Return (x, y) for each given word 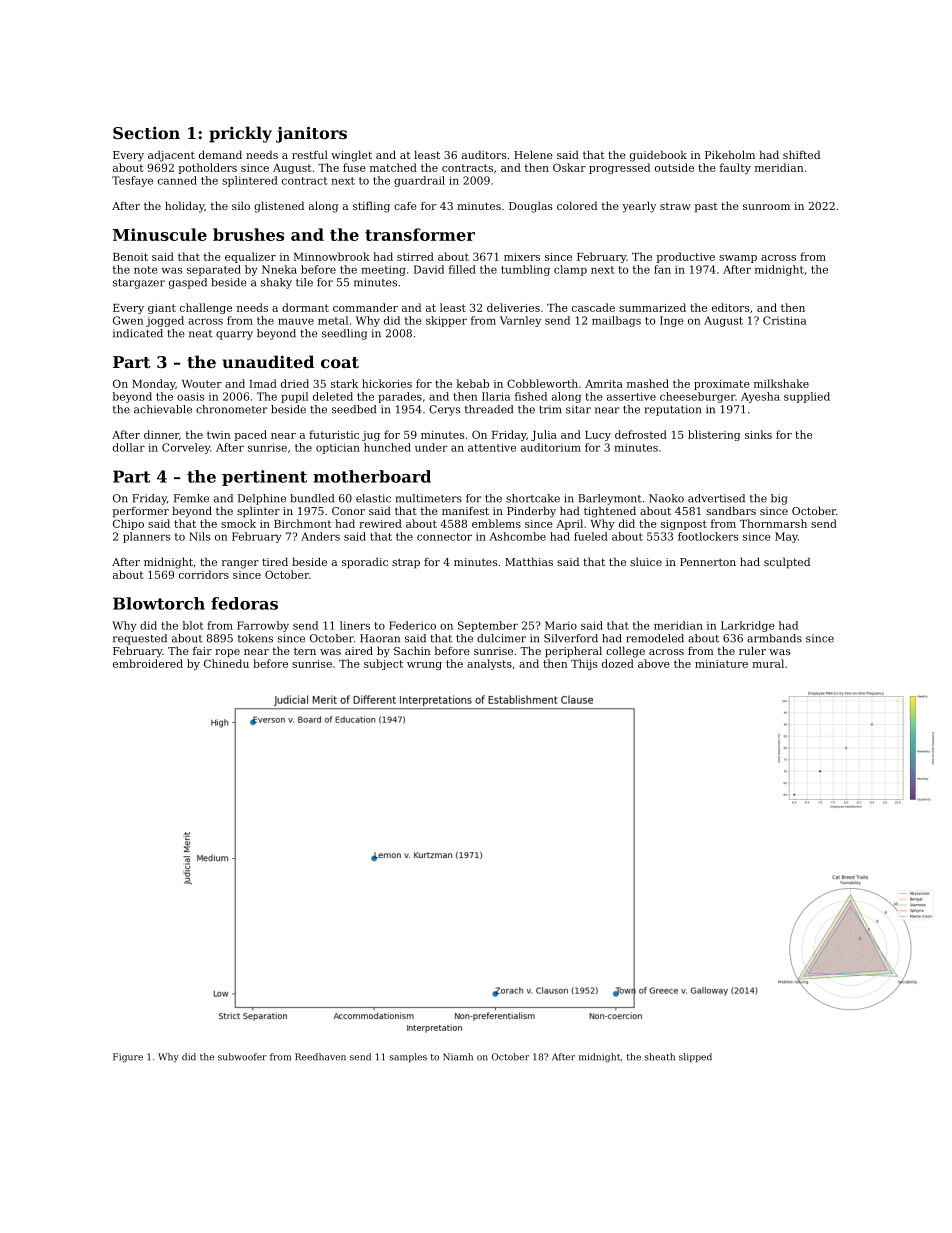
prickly (240, 134)
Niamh (458, 1057)
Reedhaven (320, 1057)
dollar (129, 447)
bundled (312, 498)
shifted (801, 154)
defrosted (641, 434)
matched (393, 167)
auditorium (551, 447)
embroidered (148, 663)
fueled (591, 536)
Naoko (666, 498)
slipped (695, 1057)
